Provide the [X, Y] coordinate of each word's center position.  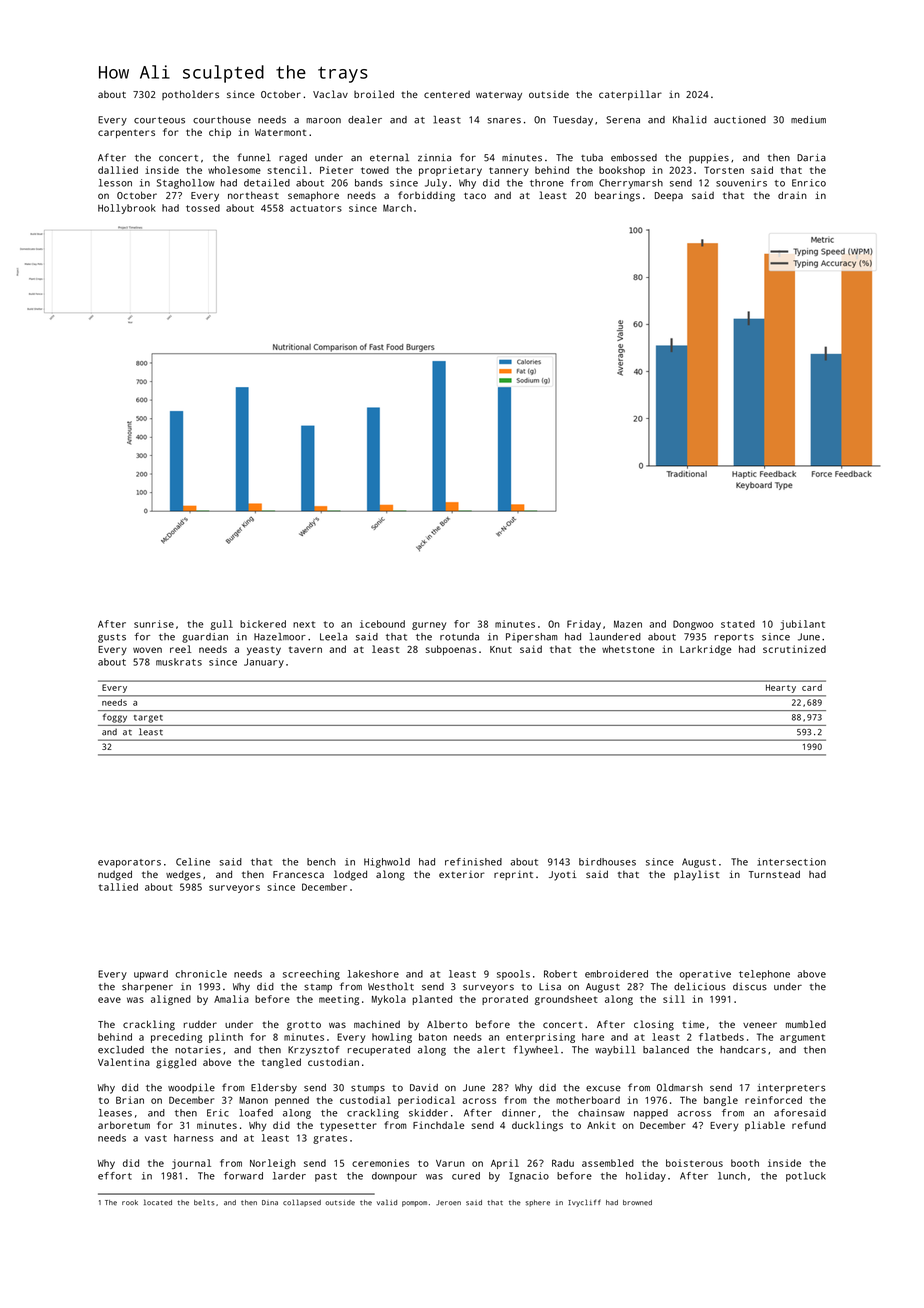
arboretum [124, 1125]
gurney [429, 626]
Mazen [628, 624]
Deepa [669, 196]
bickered [263, 624]
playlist [696, 875]
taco [475, 195]
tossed [203, 208]
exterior [462, 874]
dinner [519, 1113]
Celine [193, 862]
